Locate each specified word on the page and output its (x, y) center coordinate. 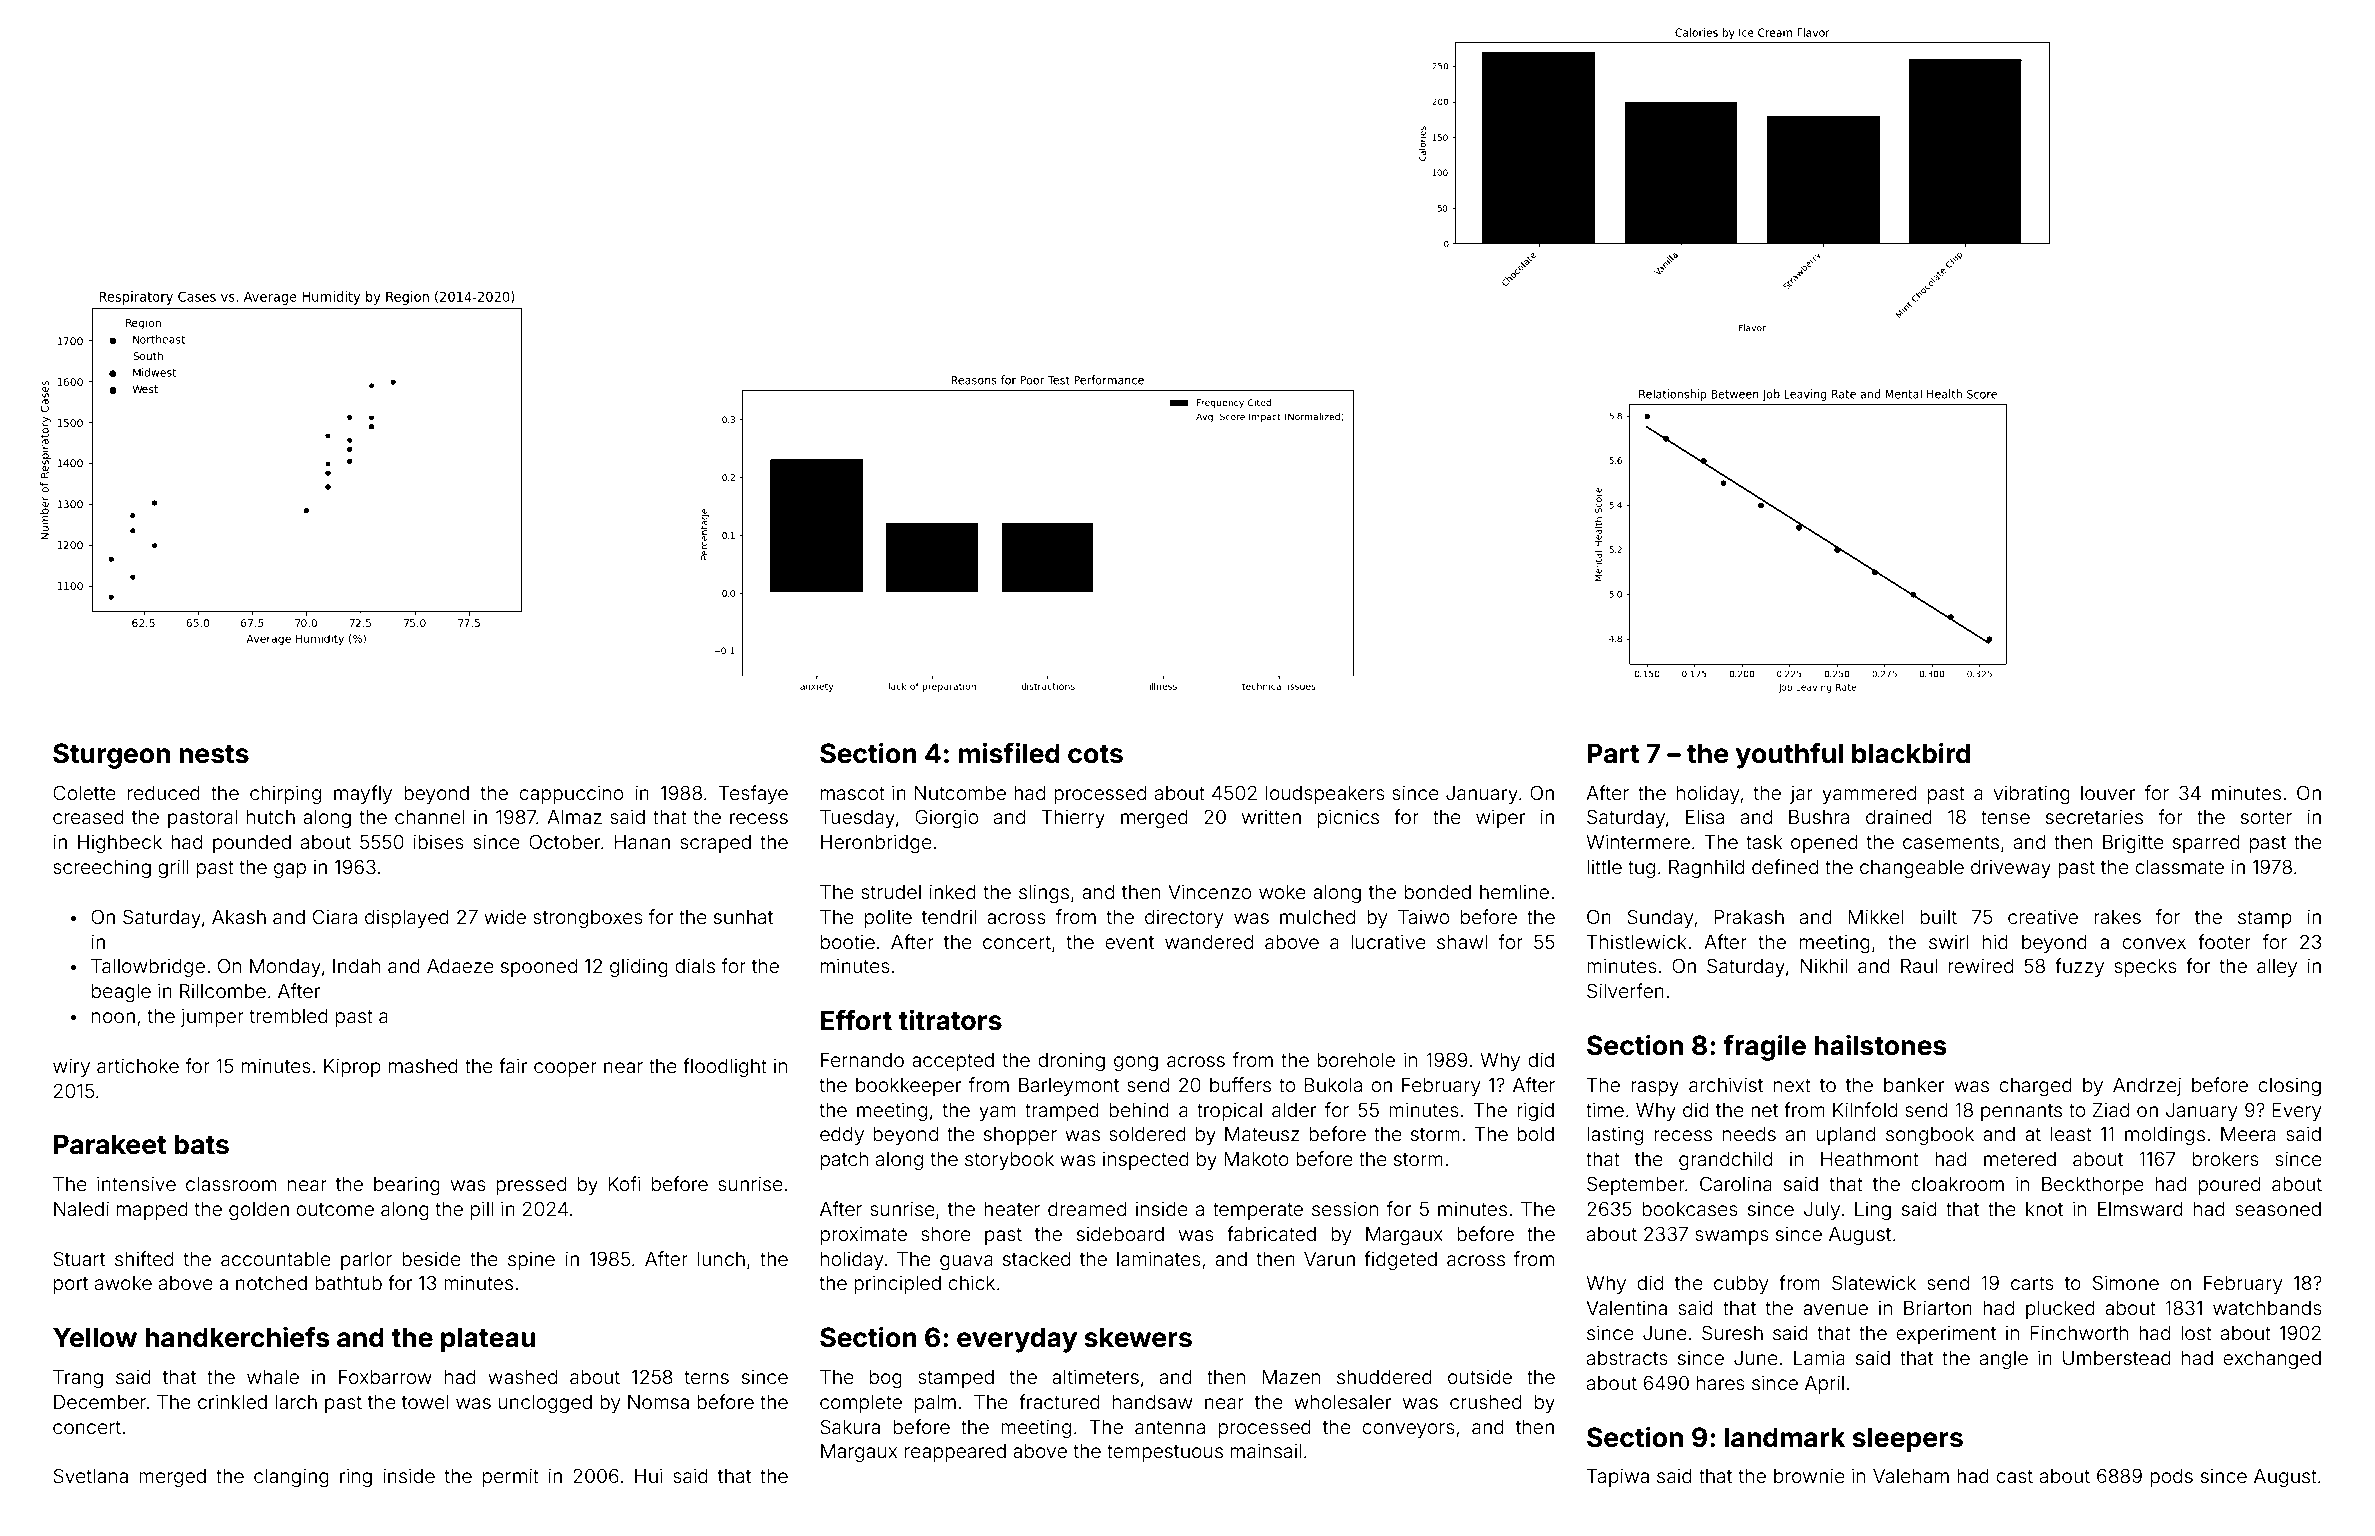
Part (1613, 753)
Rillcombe (223, 991)
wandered (1209, 942)
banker (1914, 1085)
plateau (488, 1340)
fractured (1059, 1401)
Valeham (1911, 1476)
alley (2277, 968)
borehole (1356, 1060)
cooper (565, 1069)
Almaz (574, 817)
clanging (291, 1477)
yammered (1869, 795)
